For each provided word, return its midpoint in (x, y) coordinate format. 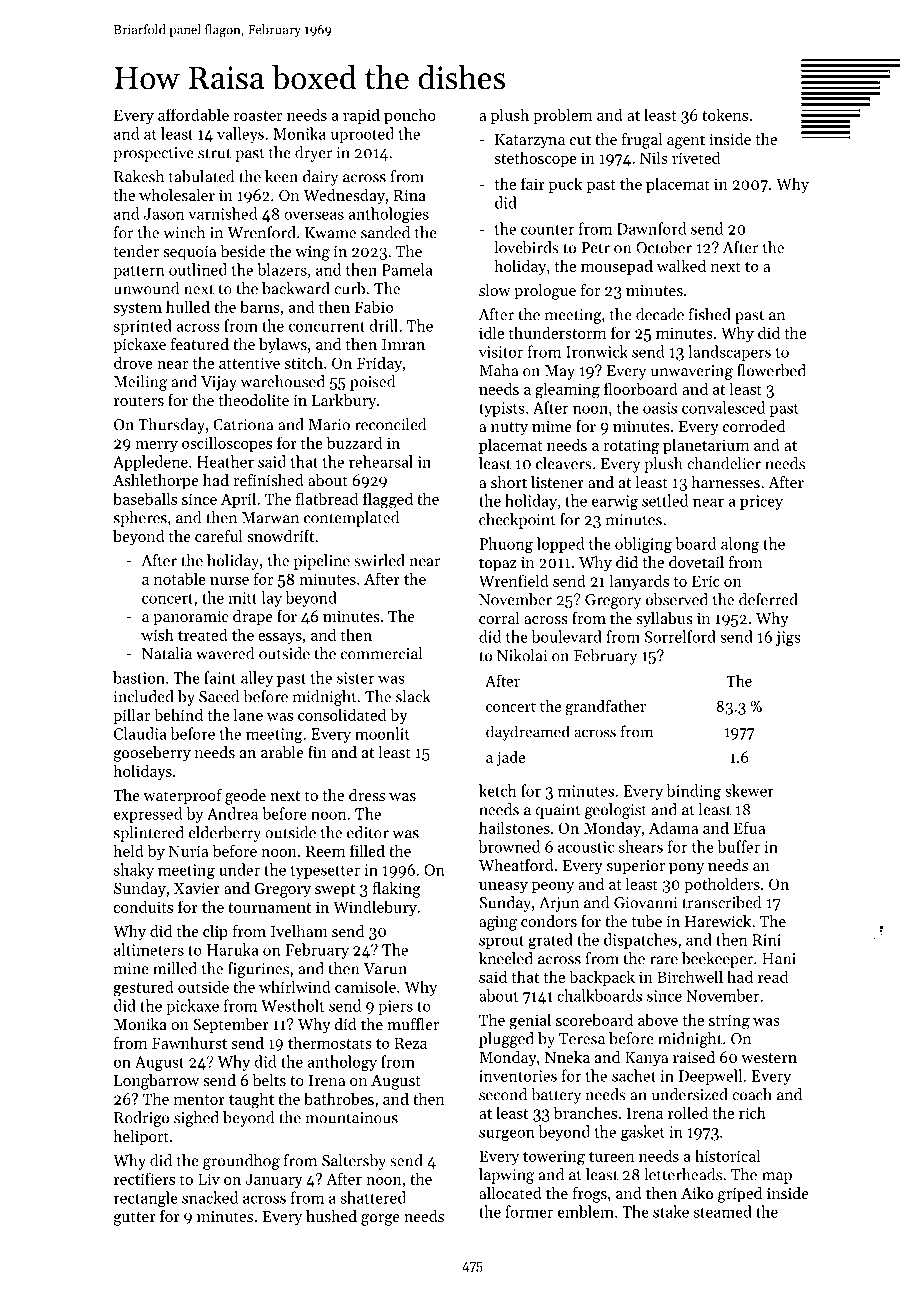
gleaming (567, 390)
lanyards (639, 582)
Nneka (567, 1057)
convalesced (723, 407)
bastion (139, 677)
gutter (134, 1219)
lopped (561, 545)
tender (136, 251)
